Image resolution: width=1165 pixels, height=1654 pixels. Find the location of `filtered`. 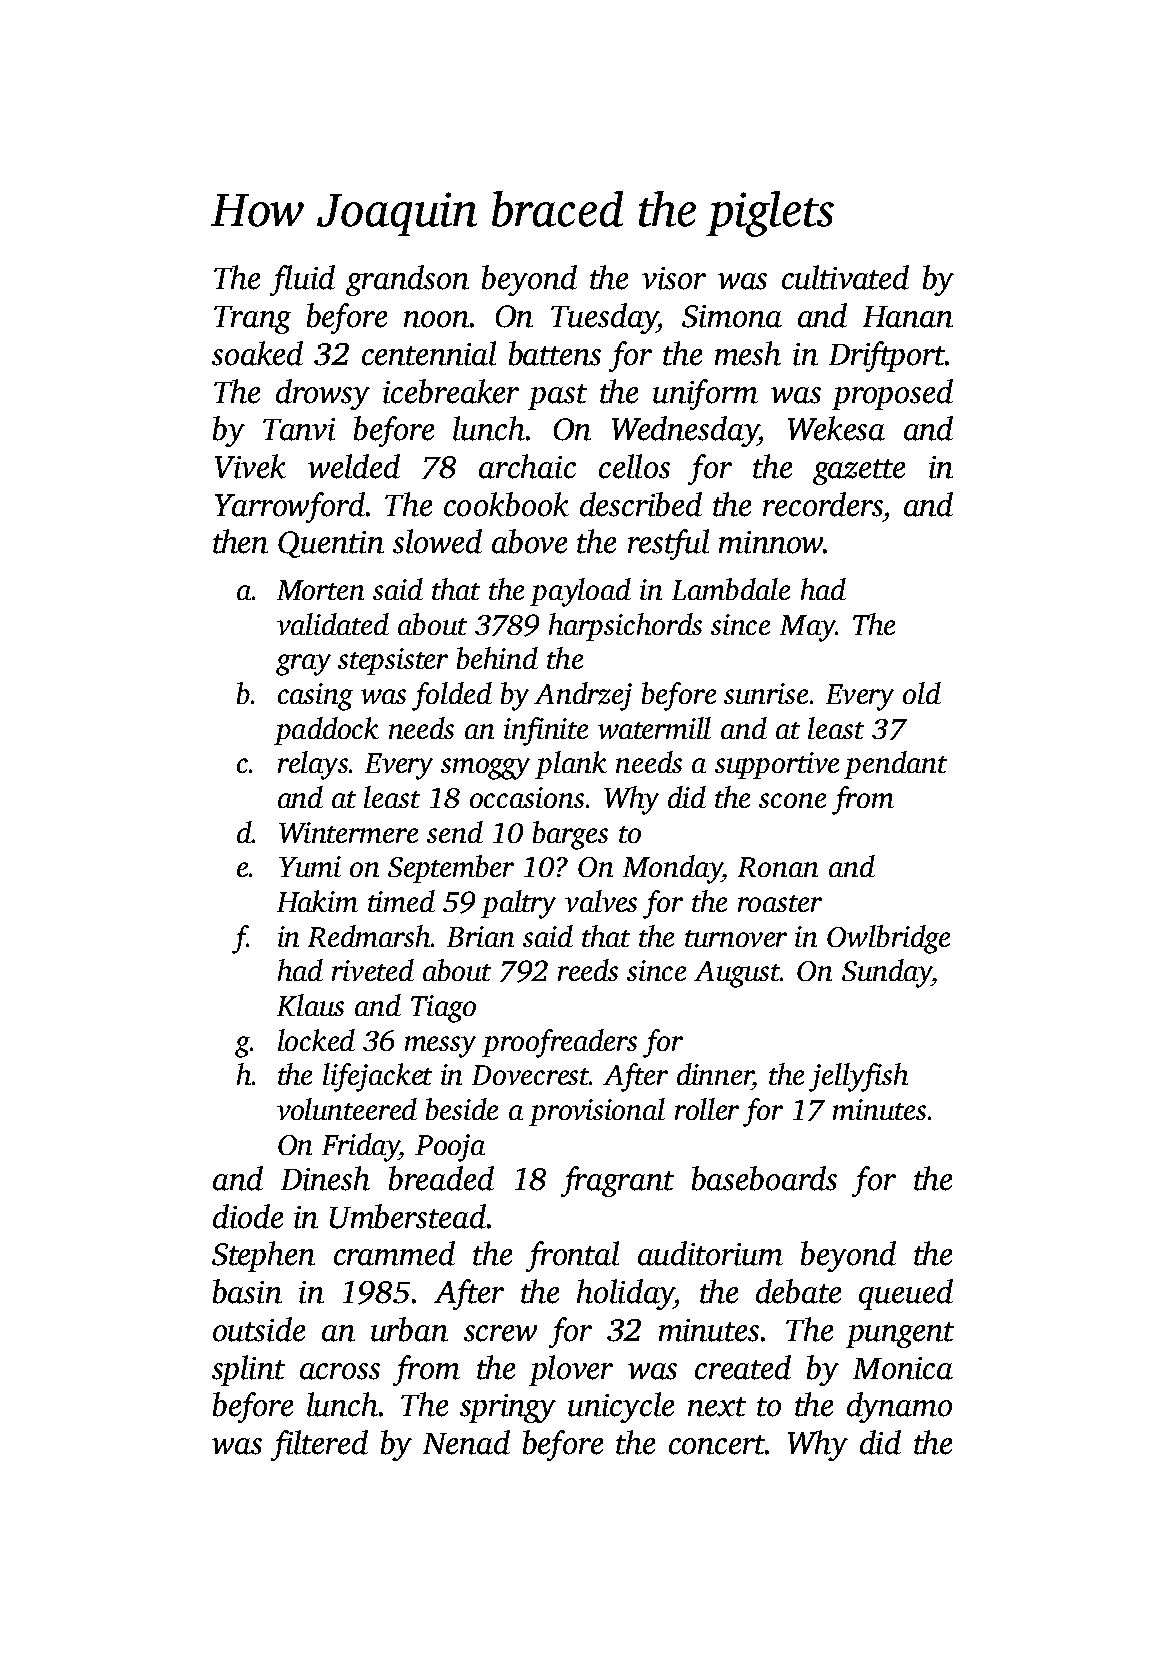

filtered is located at coordinates (319, 1445).
